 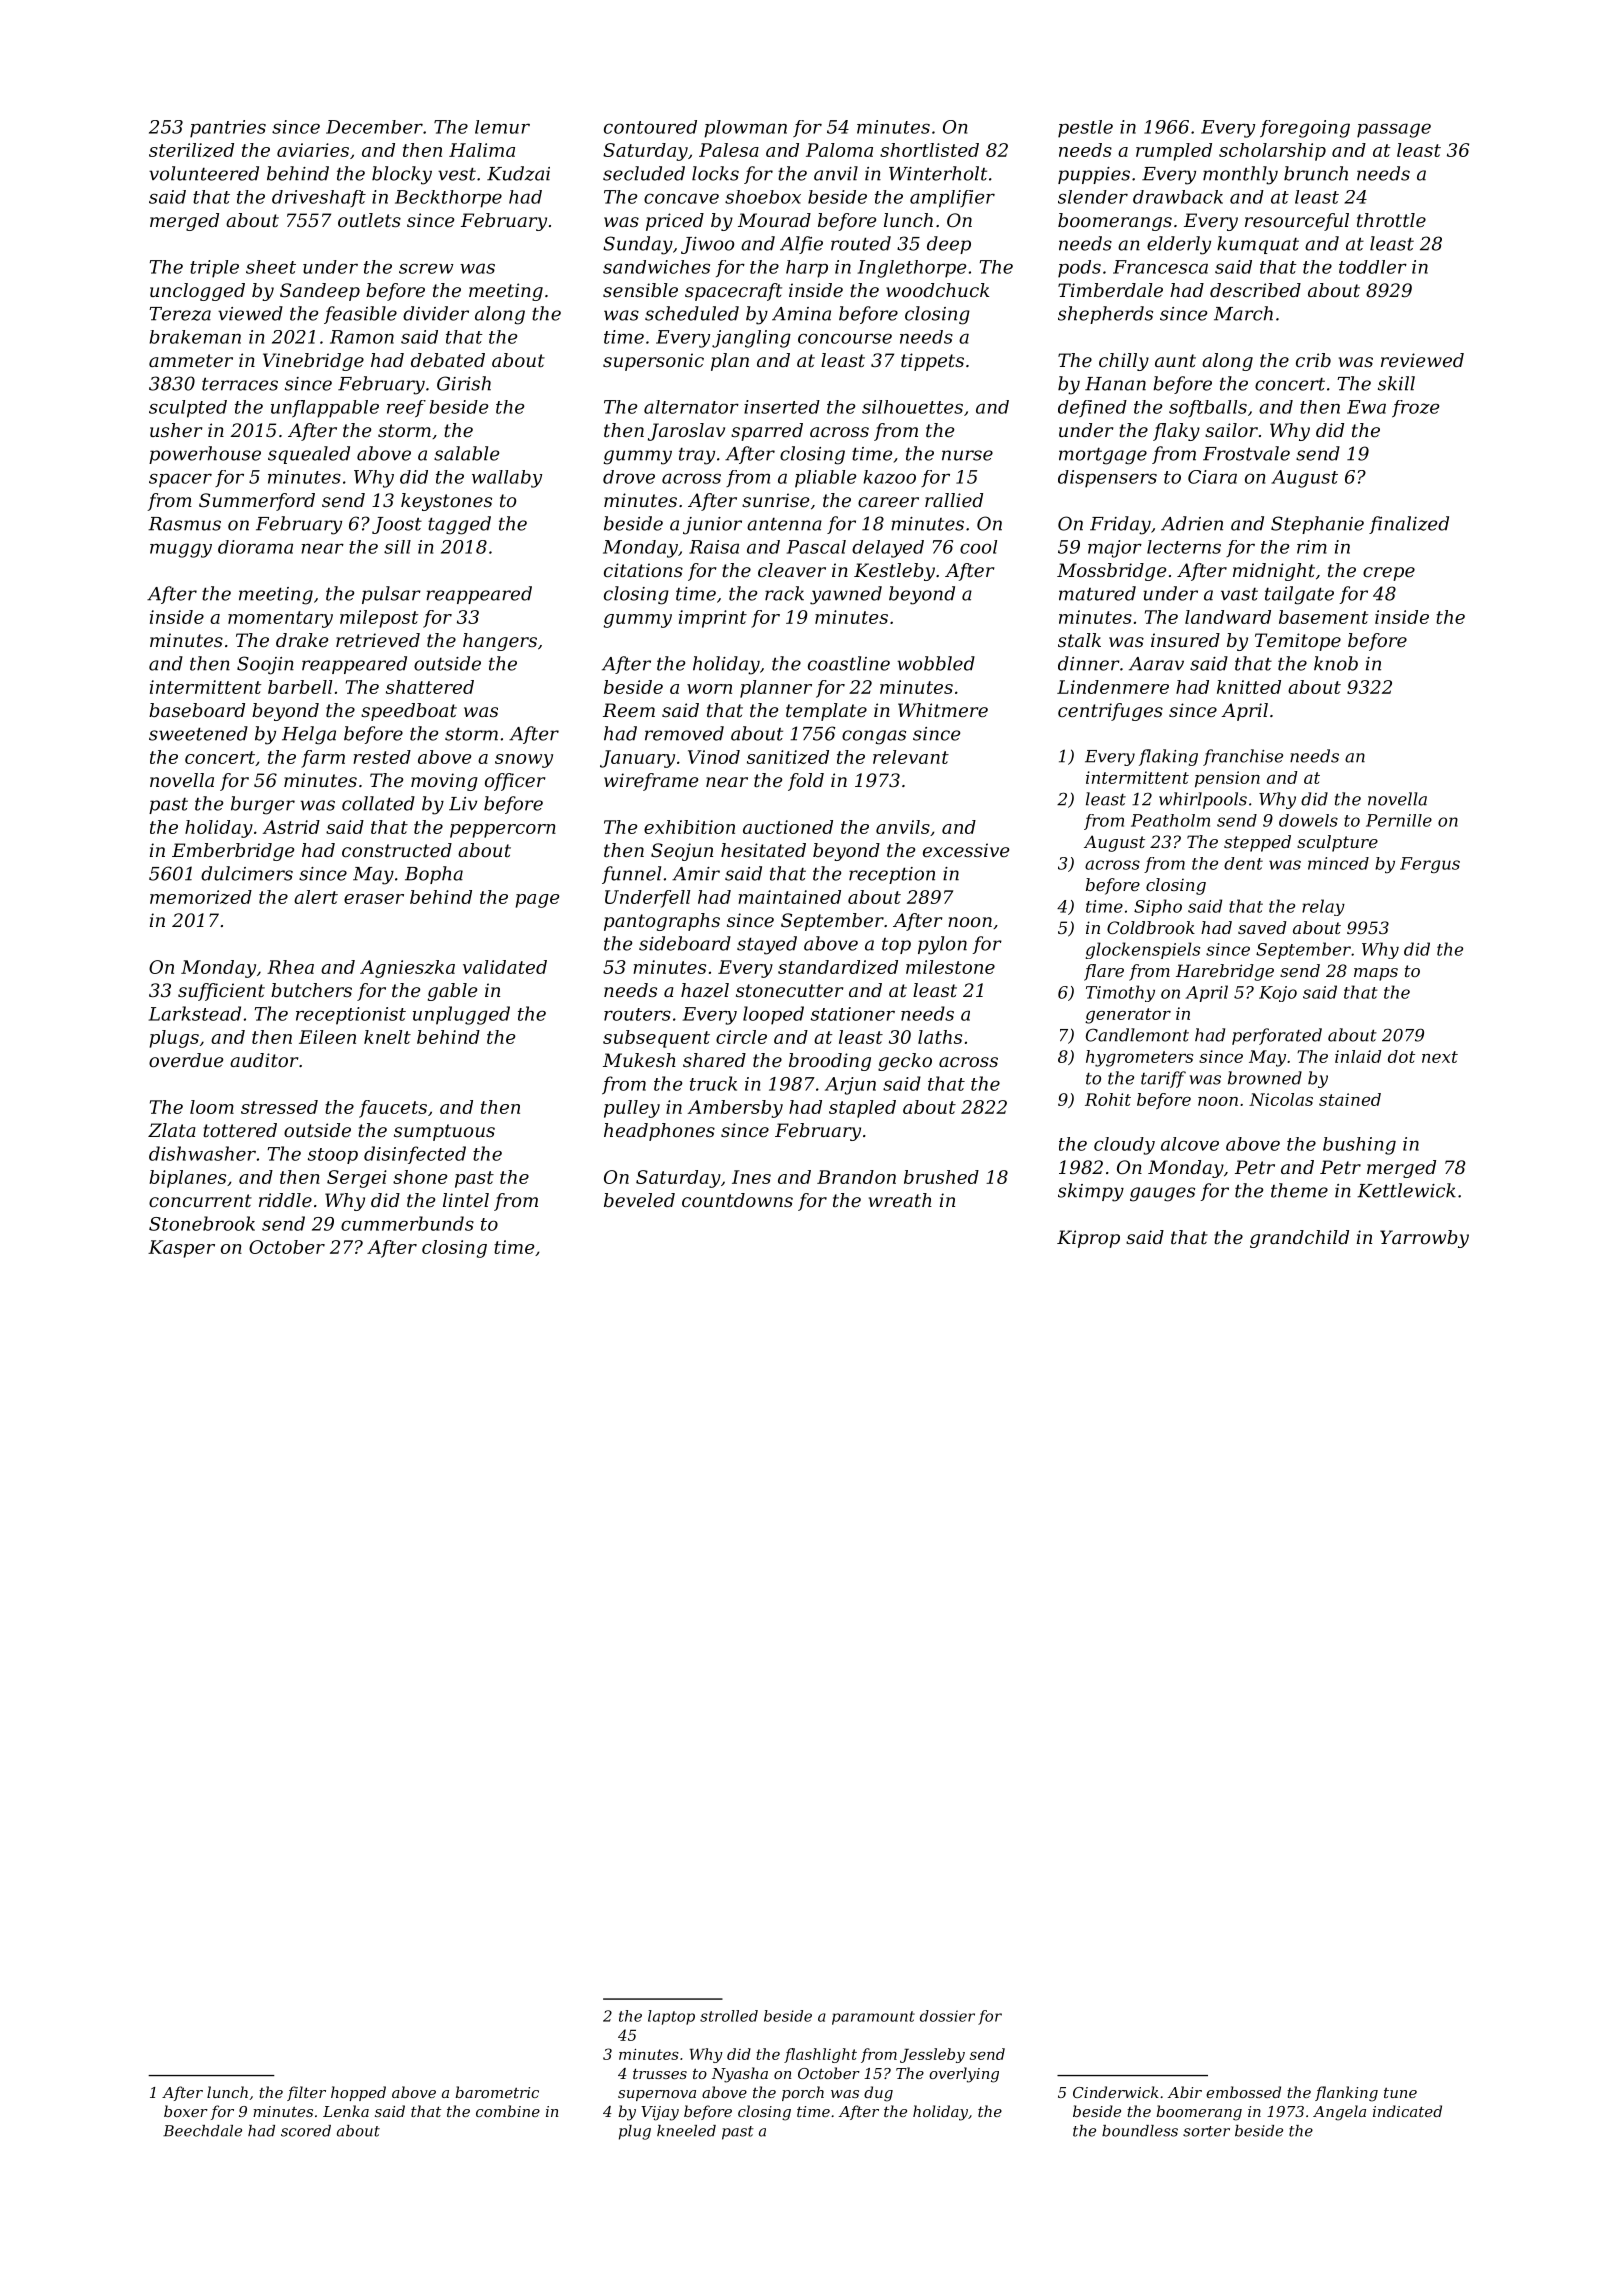 I want to click on dowels, so click(x=1308, y=820).
